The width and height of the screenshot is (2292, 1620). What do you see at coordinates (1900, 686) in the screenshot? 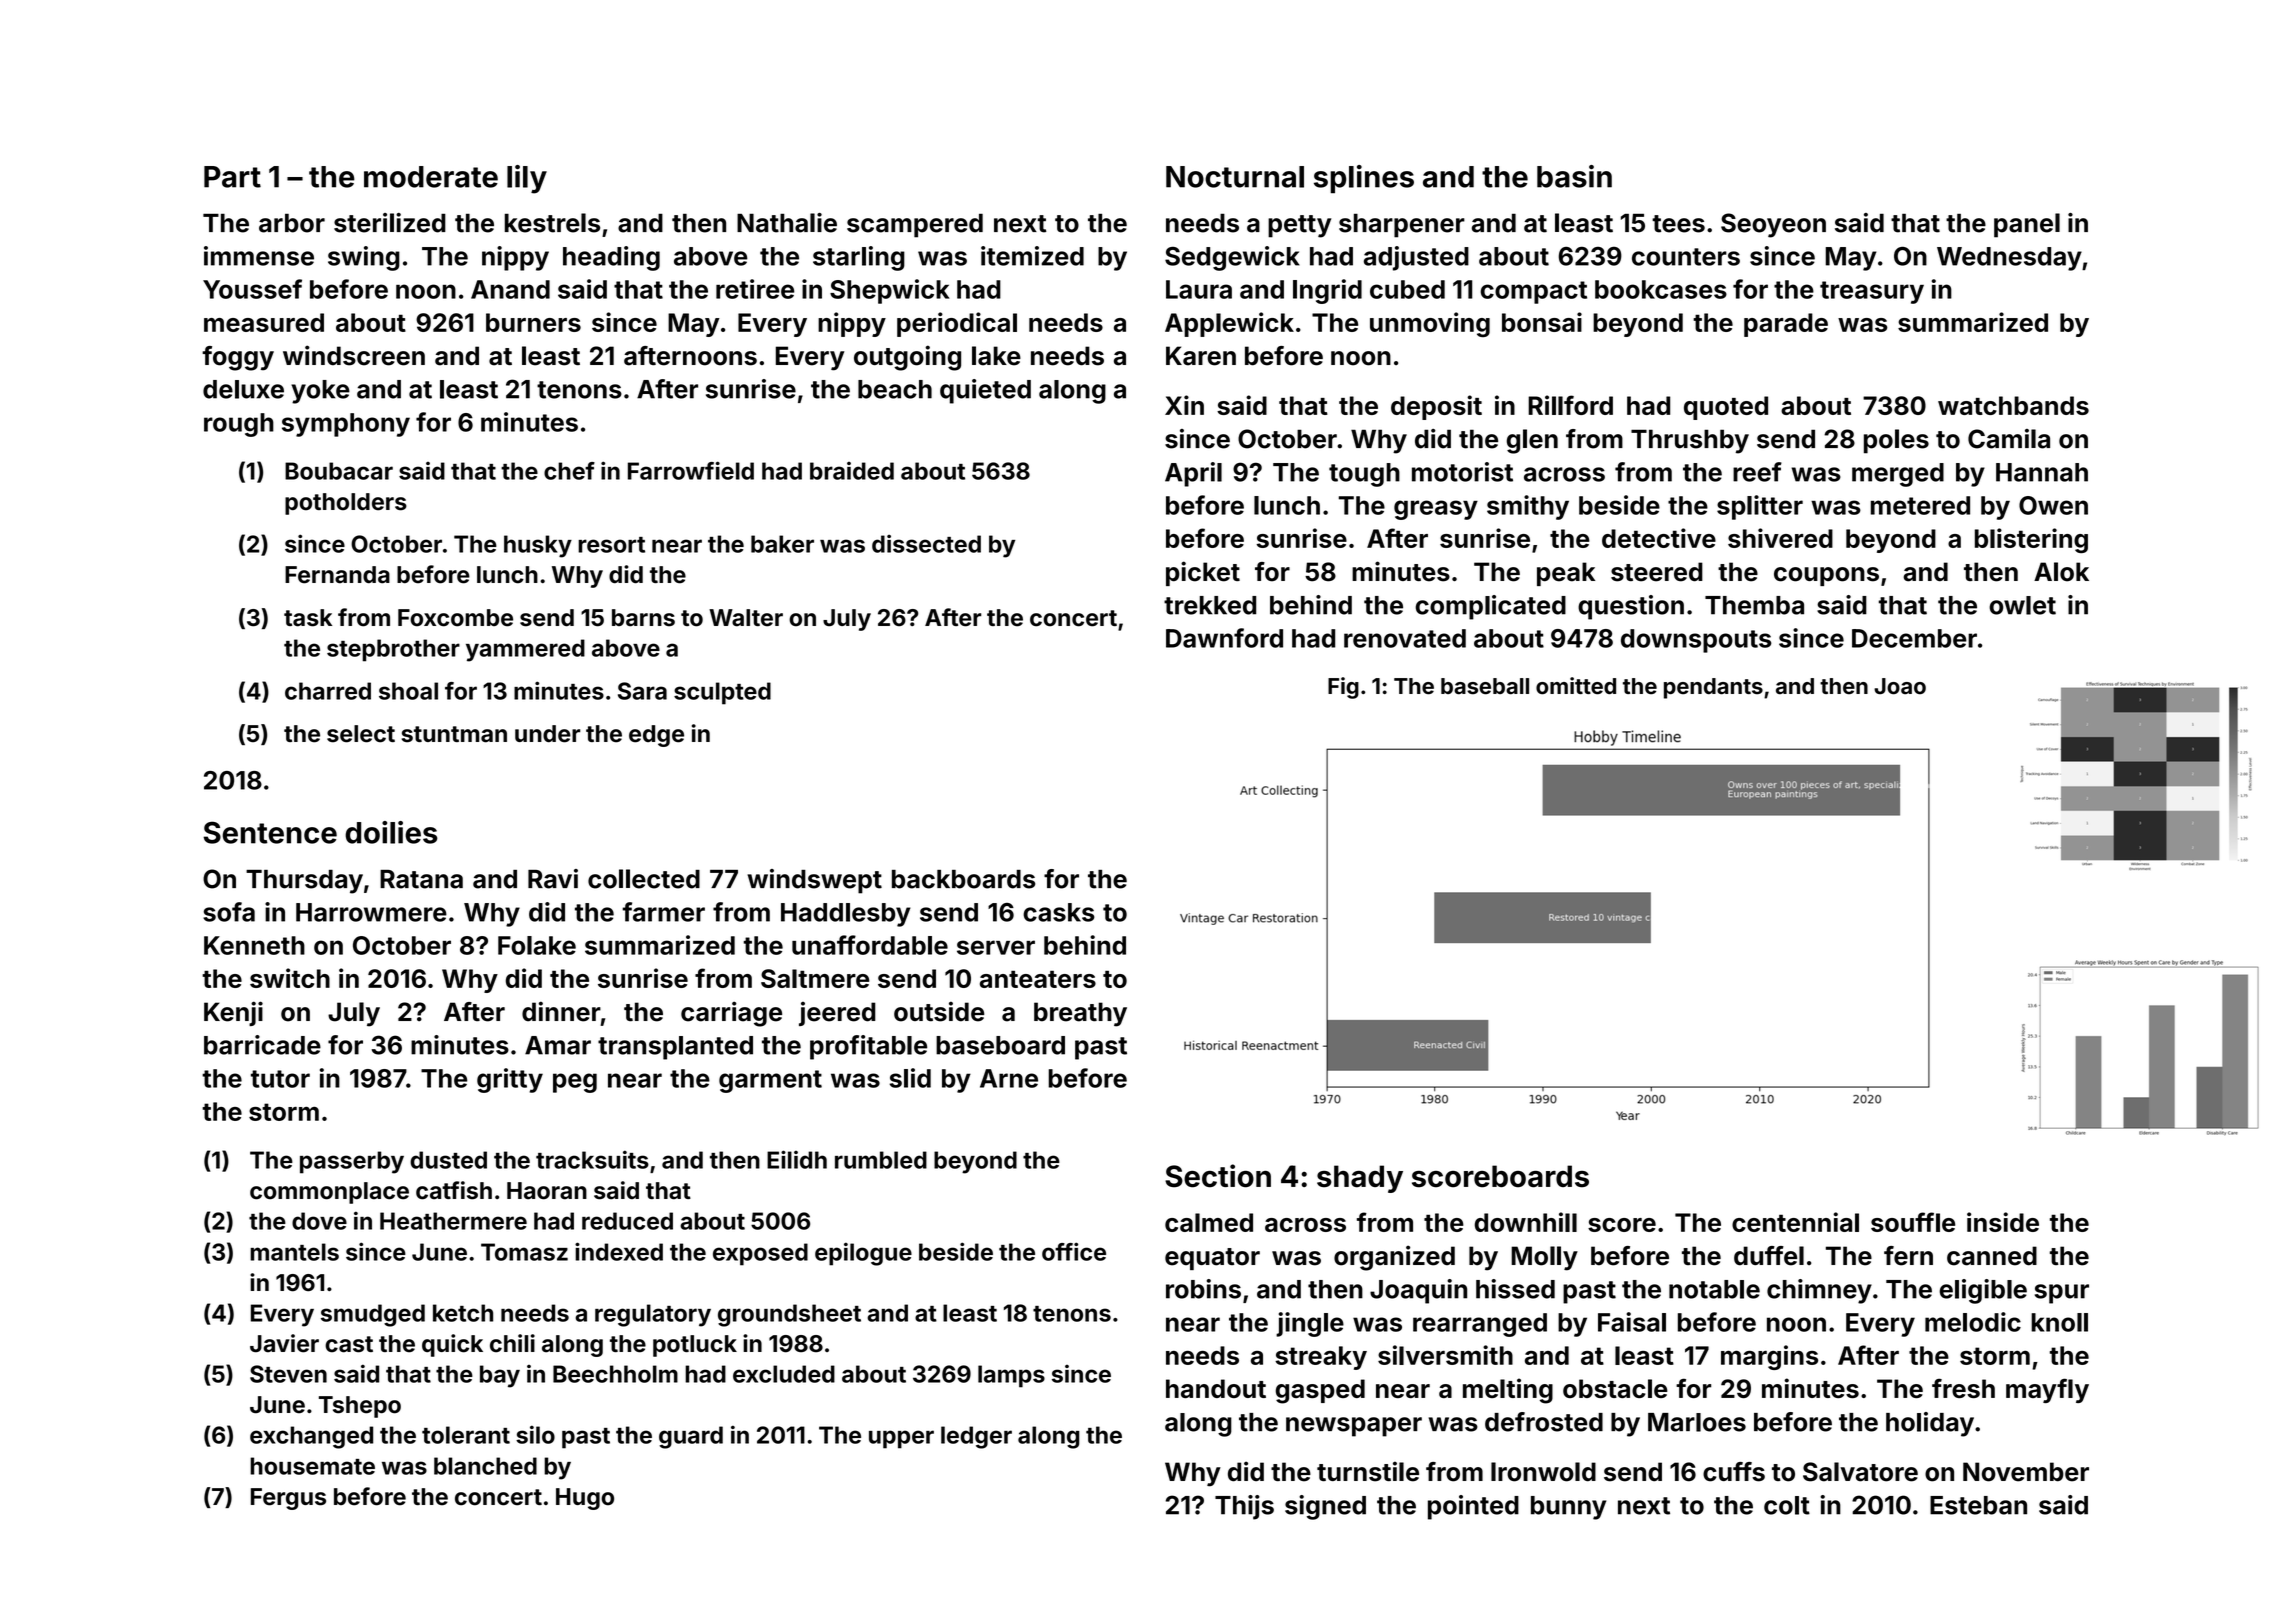
I see `Joao` at bounding box center [1900, 686].
